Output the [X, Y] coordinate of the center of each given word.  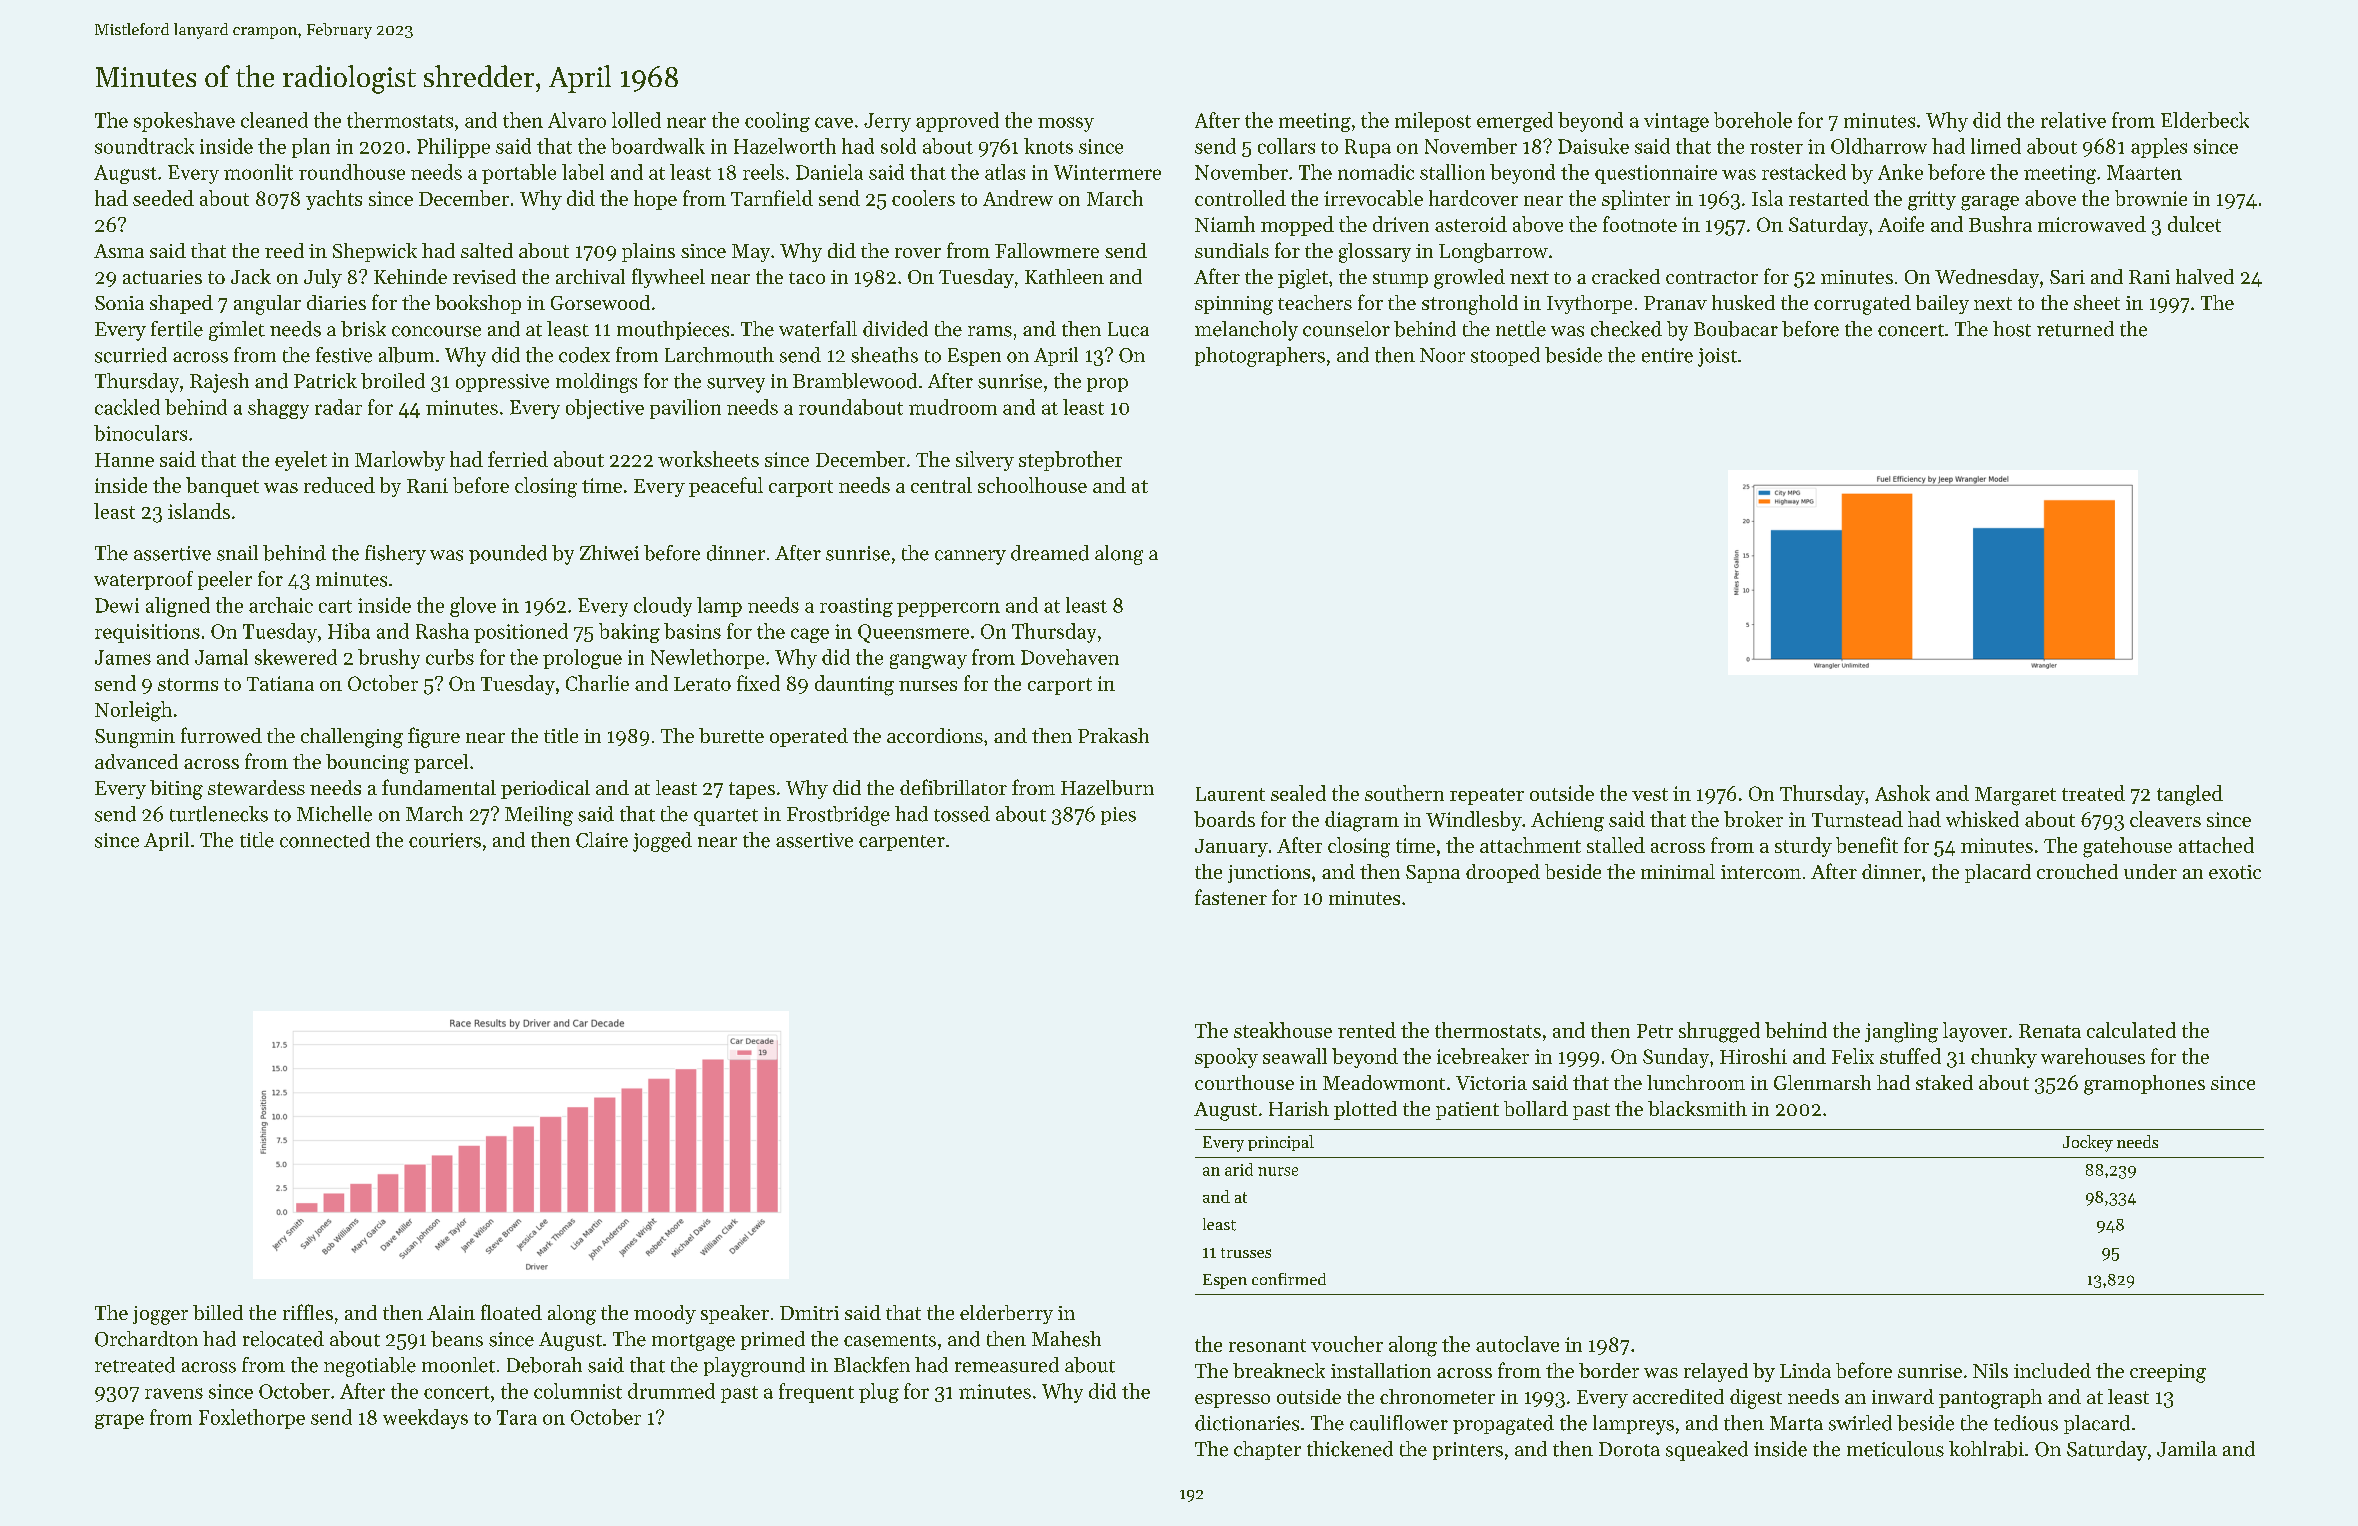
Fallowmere [1047, 250]
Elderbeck [2205, 120]
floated [511, 1312]
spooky [1226, 1058]
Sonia [119, 303]
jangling [1901, 1032]
